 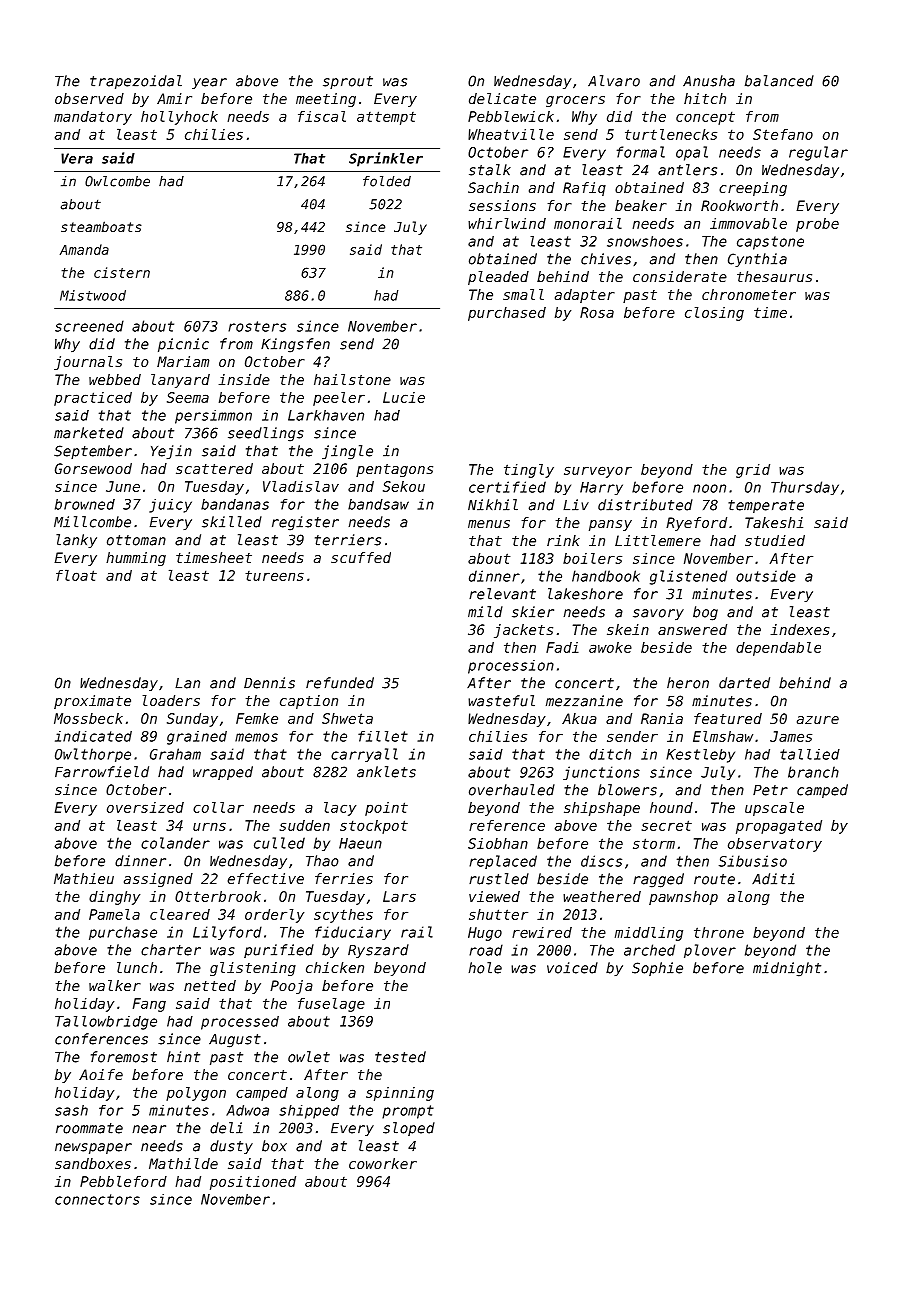 What do you see at coordinates (773, 879) in the image?
I see `Aditi` at bounding box center [773, 879].
